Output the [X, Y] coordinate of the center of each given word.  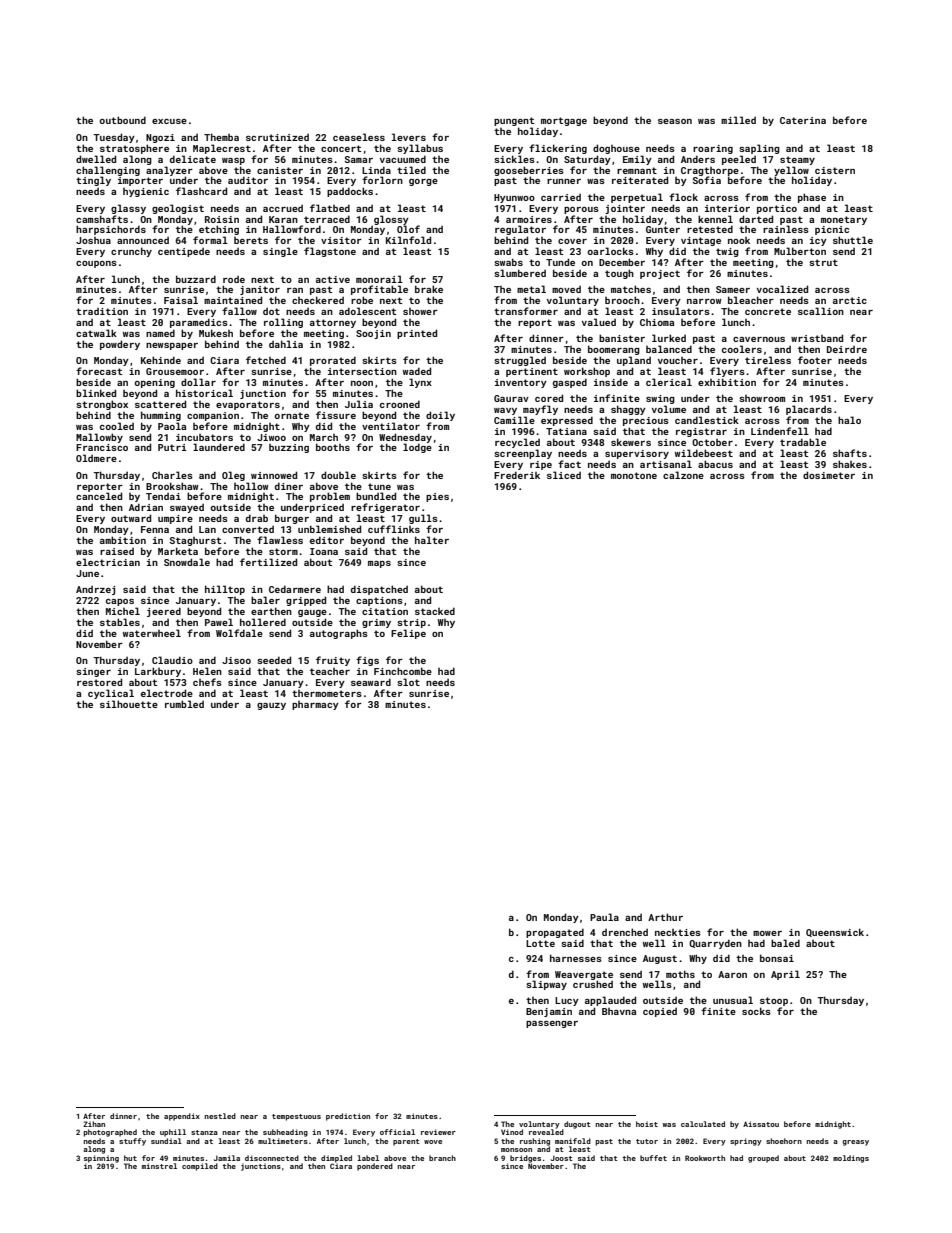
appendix [182, 1117]
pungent [514, 121]
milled [738, 120]
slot [408, 682]
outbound [122, 120]
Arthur [665, 917]
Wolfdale [239, 633]
